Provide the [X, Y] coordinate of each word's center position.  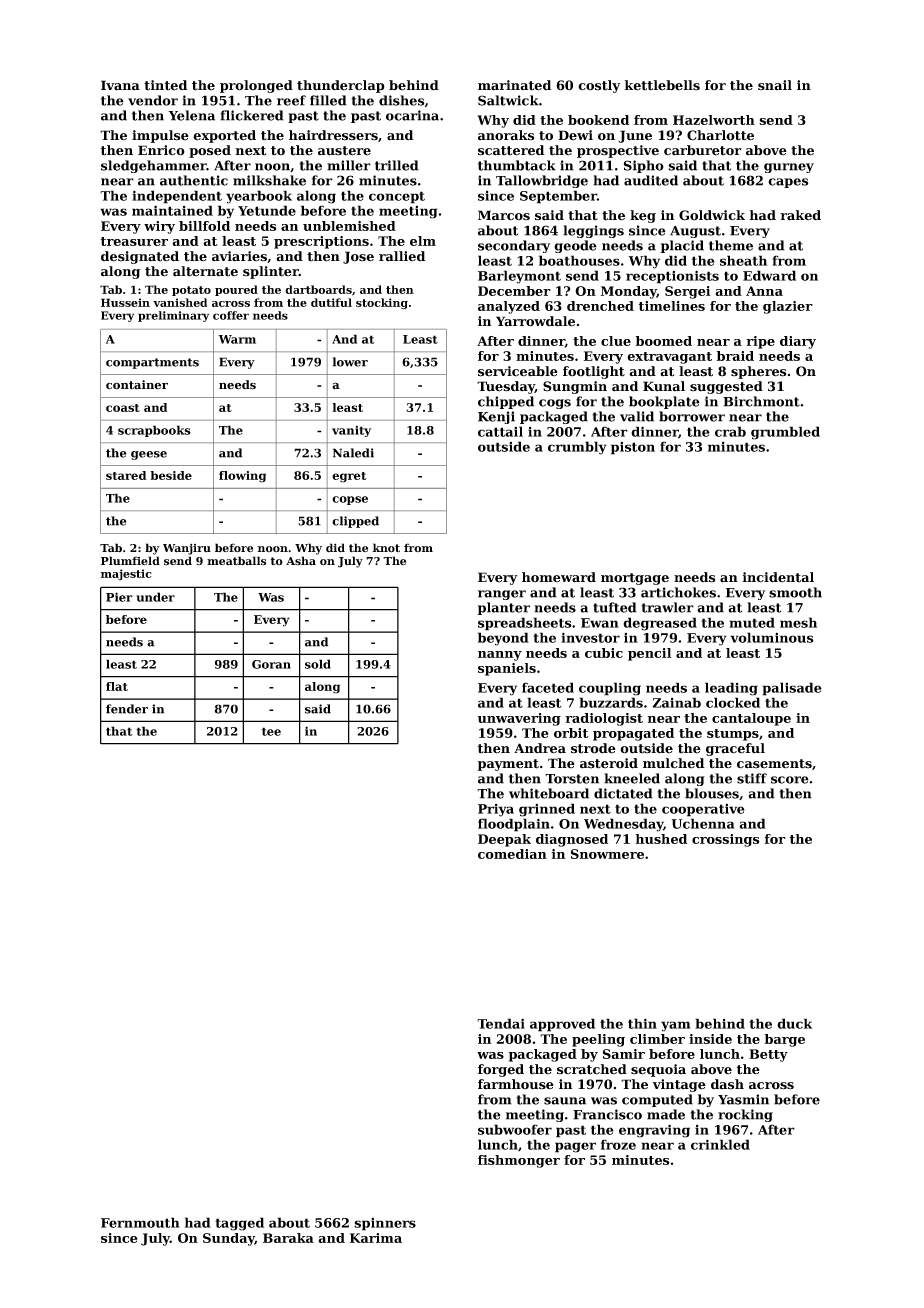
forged [501, 1070]
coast [123, 408]
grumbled [785, 433]
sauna [565, 1101]
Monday [629, 292]
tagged [239, 1224]
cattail [500, 431]
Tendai [501, 1023]
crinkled [720, 1144]
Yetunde [267, 210]
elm [423, 241]
